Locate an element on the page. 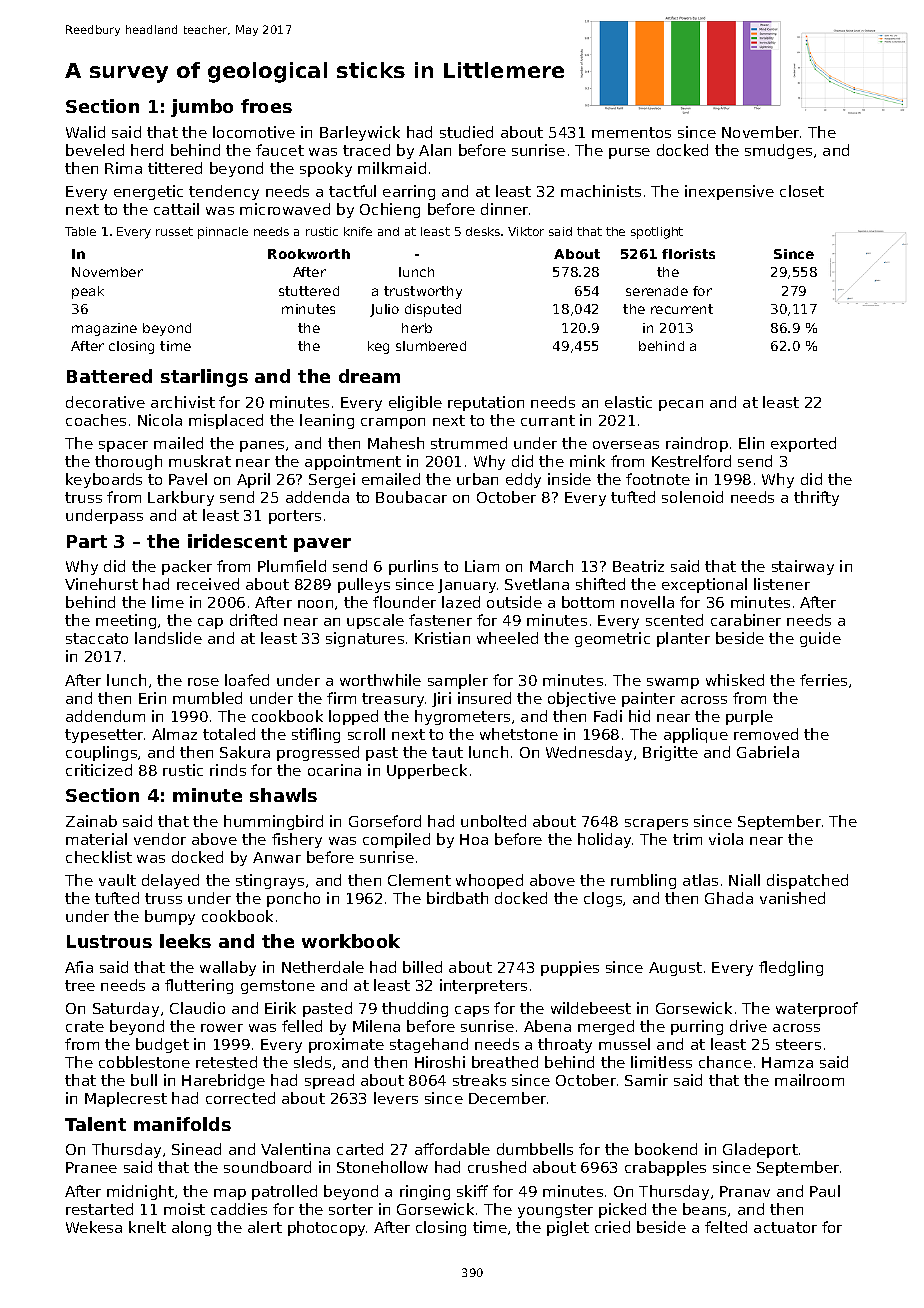 This document has height=1308, width=924. serenade is located at coordinates (657, 291).
